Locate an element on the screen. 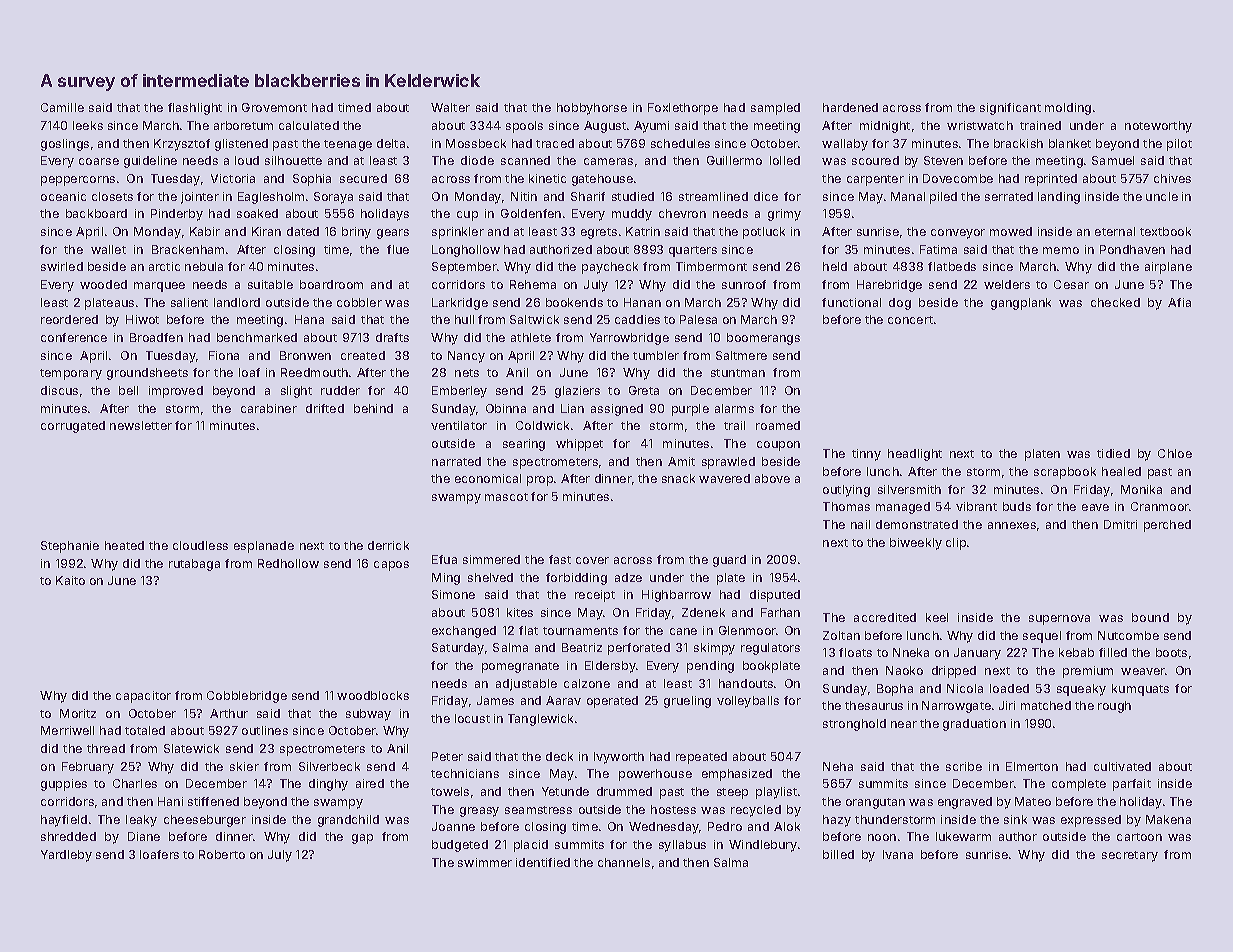 This screenshot has height=952, width=1233. Ivana is located at coordinates (898, 854).
